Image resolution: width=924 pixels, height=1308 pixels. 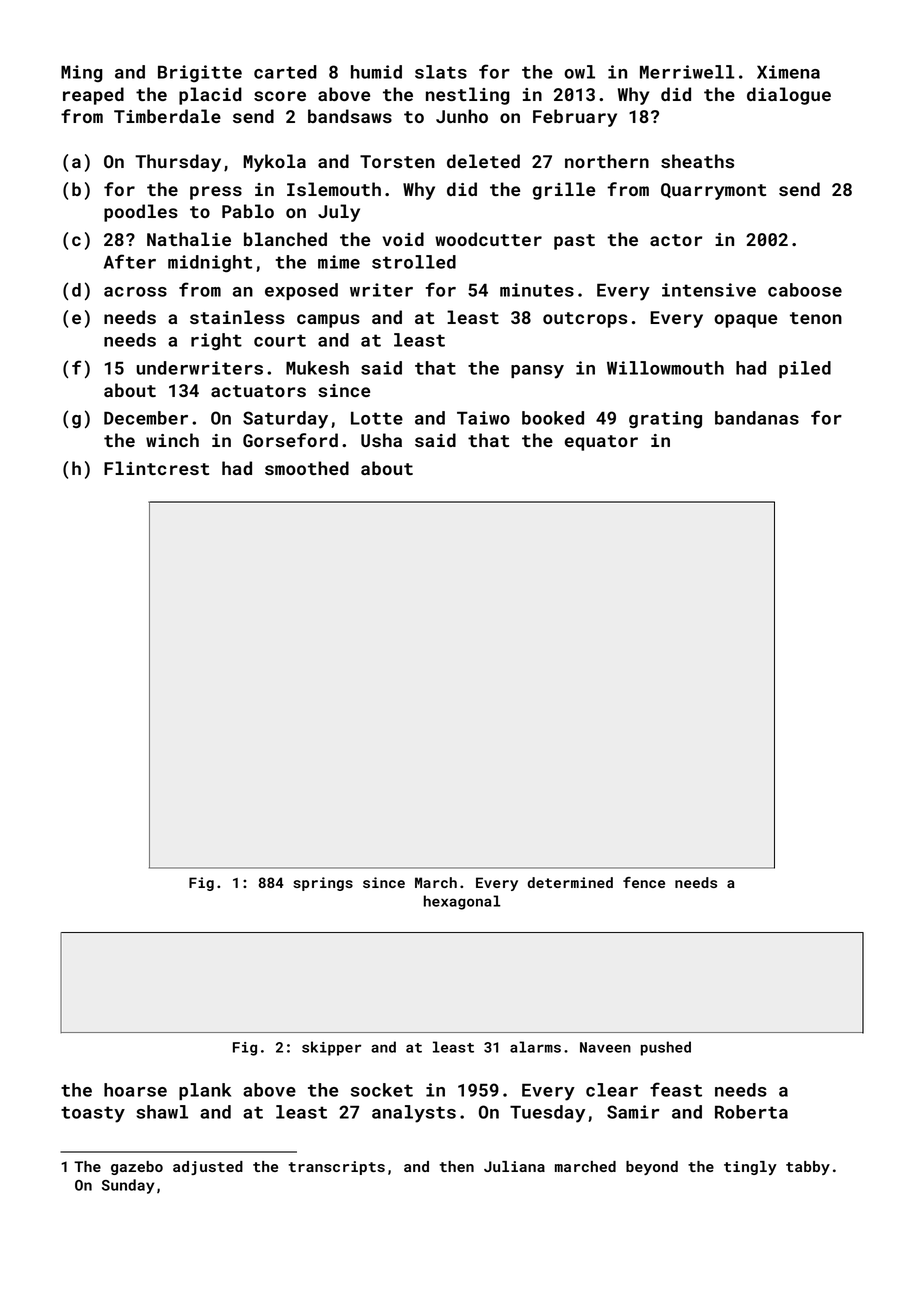 What do you see at coordinates (644, 882) in the screenshot?
I see `fence` at bounding box center [644, 882].
